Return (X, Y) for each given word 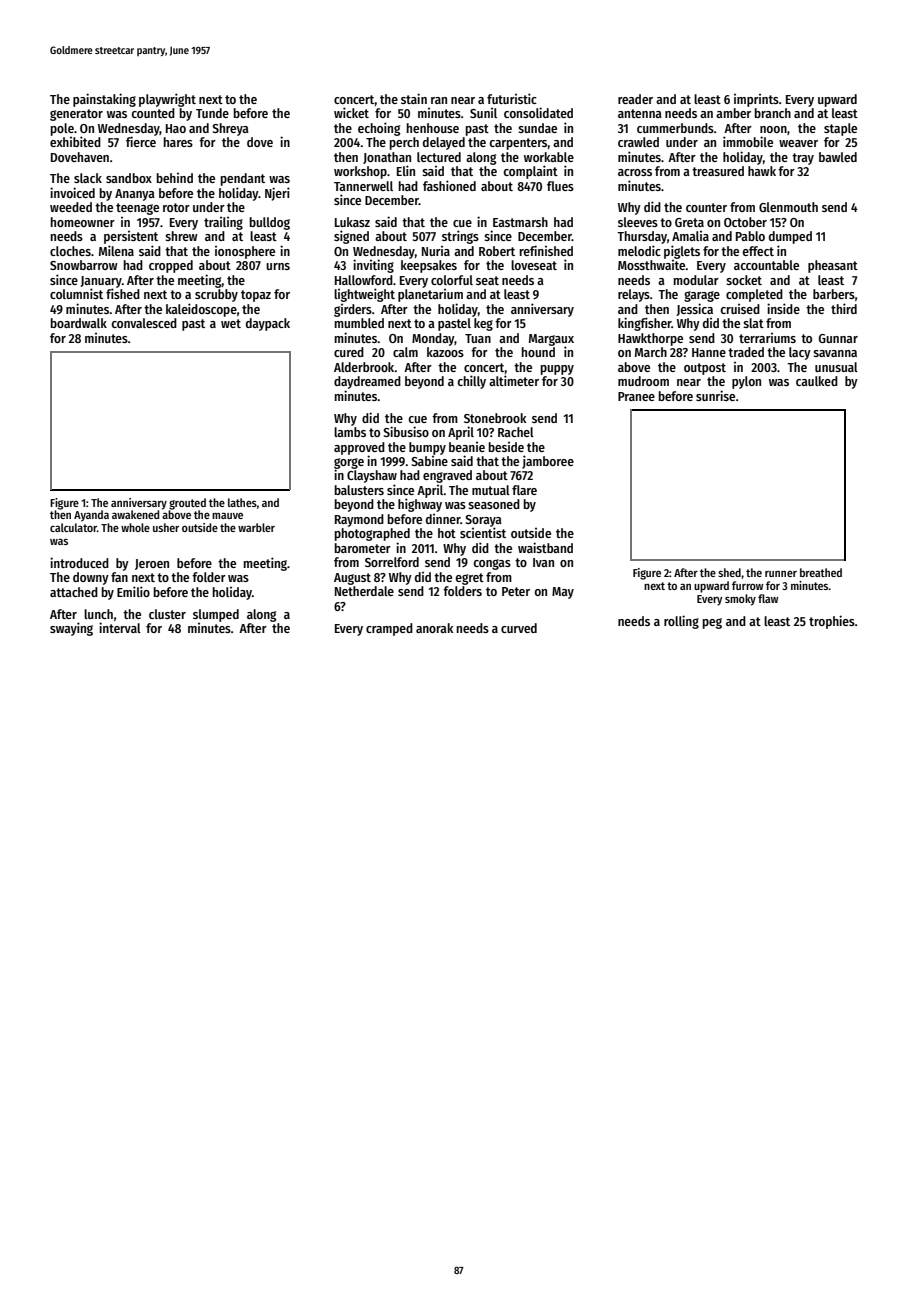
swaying (71, 629)
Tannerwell (363, 186)
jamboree (548, 462)
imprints (756, 100)
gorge (349, 463)
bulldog (270, 223)
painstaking (104, 100)
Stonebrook (495, 418)
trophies (832, 622)
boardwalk (79, 323)
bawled (838, 157)
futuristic (512, 98)
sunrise (715, 395)
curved (519, 628)
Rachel (516, 432)
